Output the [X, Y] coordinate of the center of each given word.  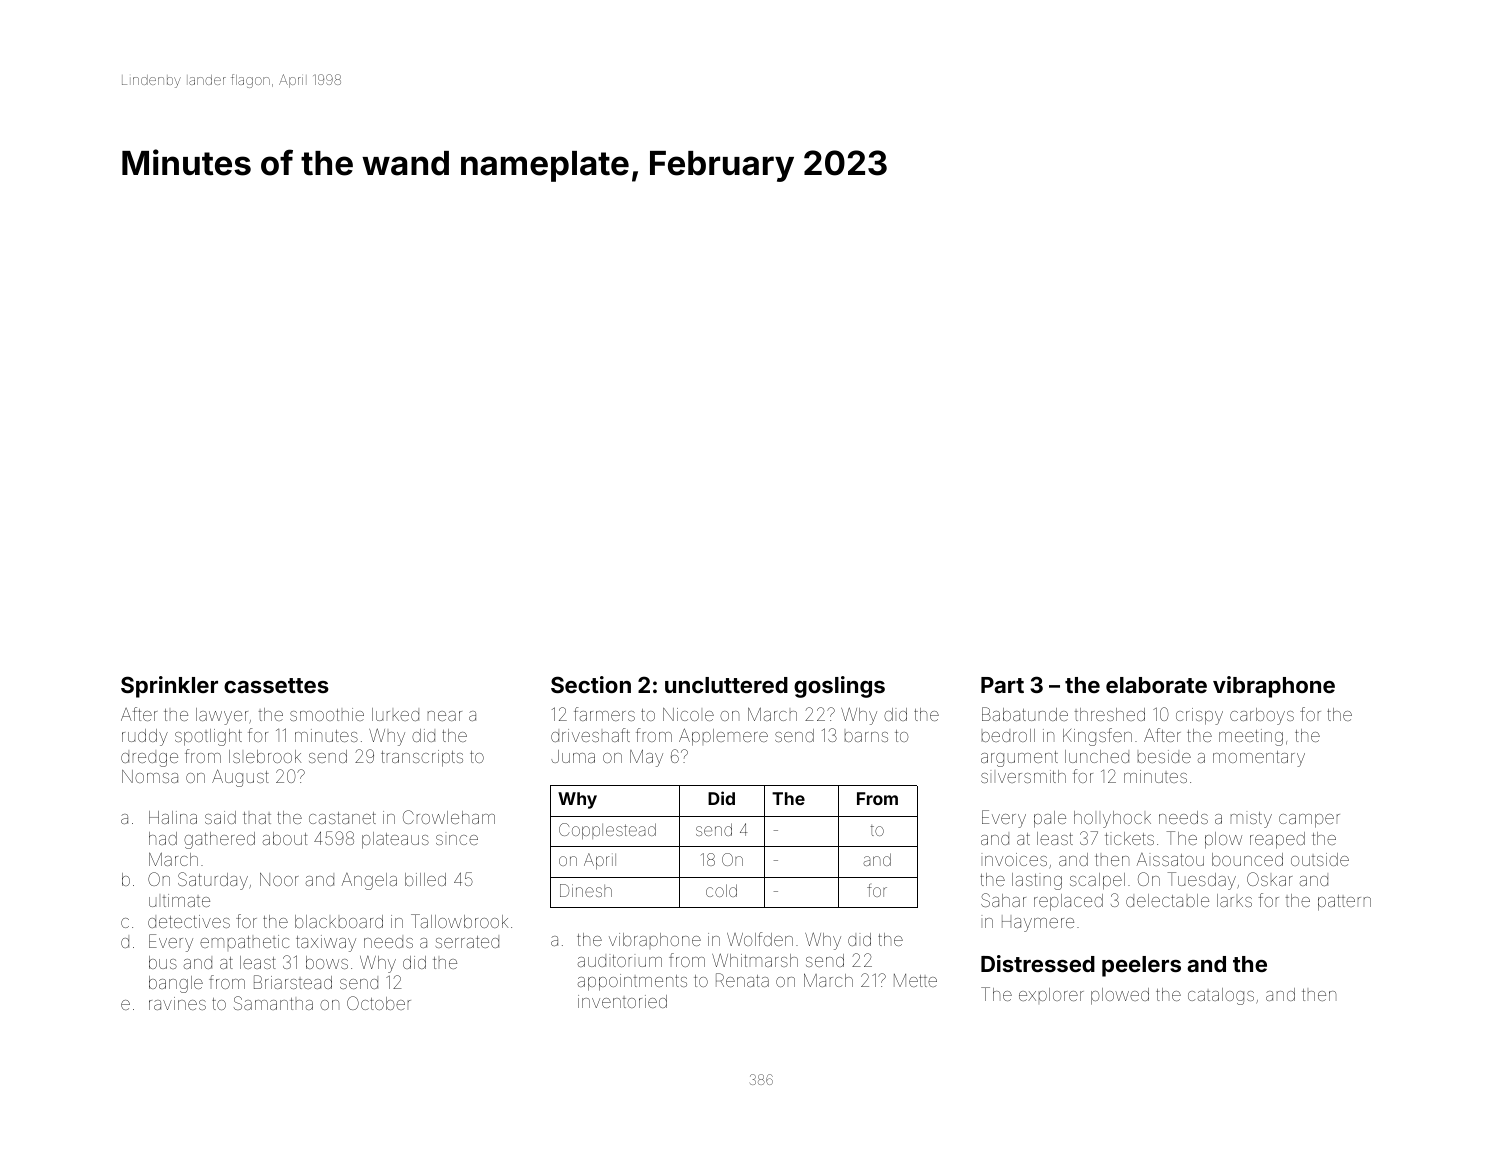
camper [1309, 821]
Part [1002, 685]
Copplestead [607, 831]
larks [1234, 900]
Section [591, 684]
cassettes [276, 685]
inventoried [622, 1001]
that [257, 818]
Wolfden [760, 939]
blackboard [339, 921]
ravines [177, 1003]
